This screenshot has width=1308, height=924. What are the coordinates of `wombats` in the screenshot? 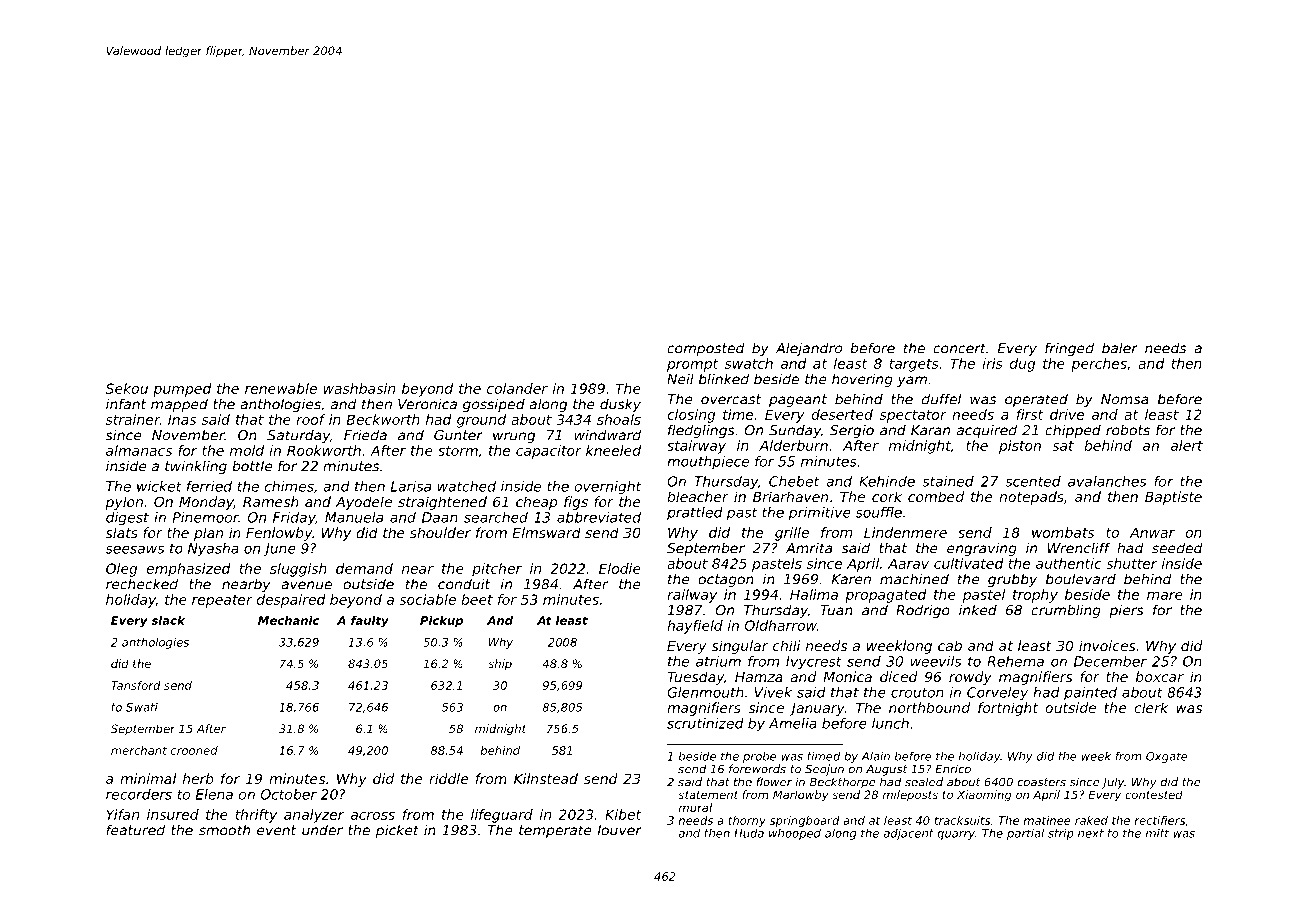 It's located at (1063, 532).
